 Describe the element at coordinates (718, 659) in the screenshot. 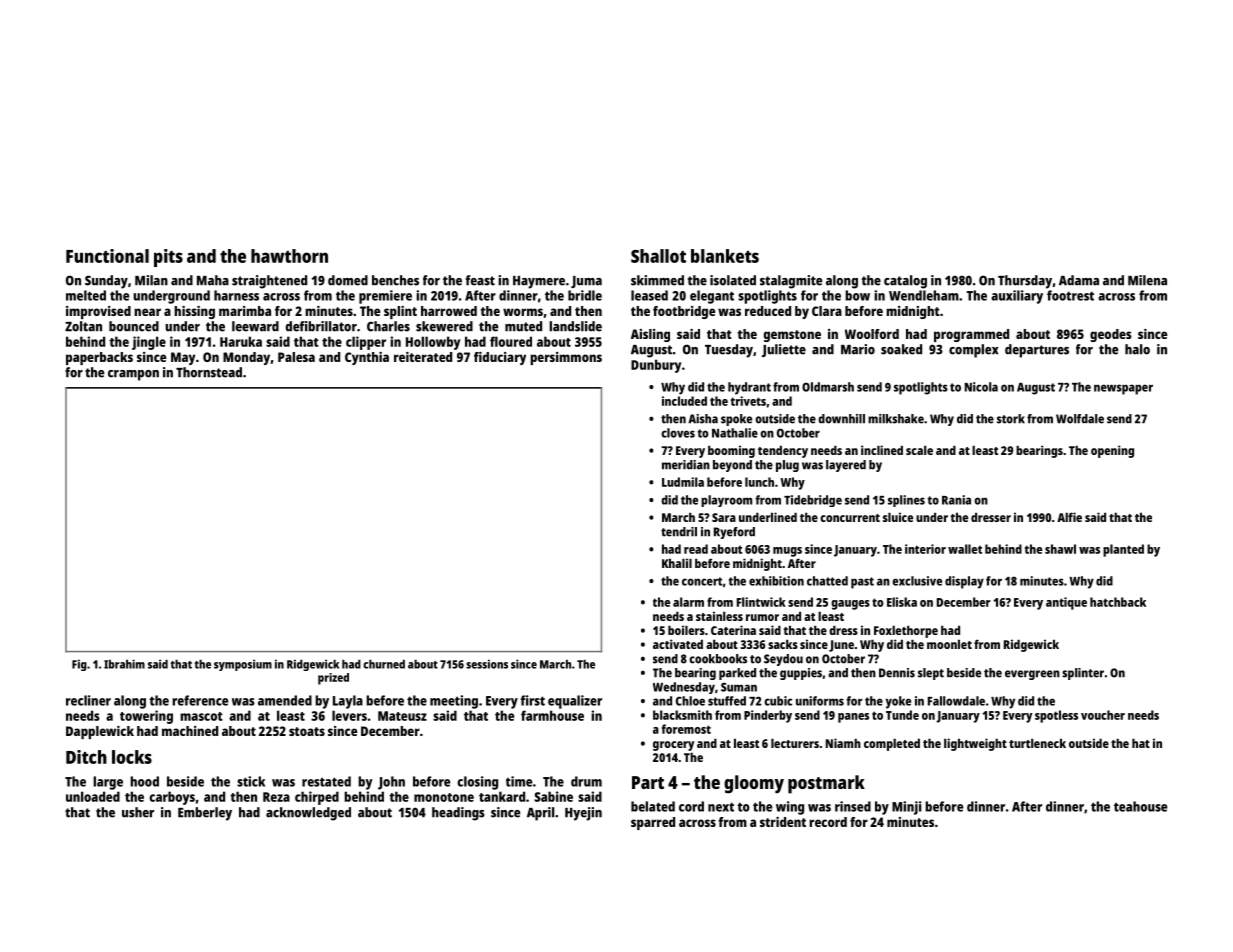

I see `cookbooks` at that location.
